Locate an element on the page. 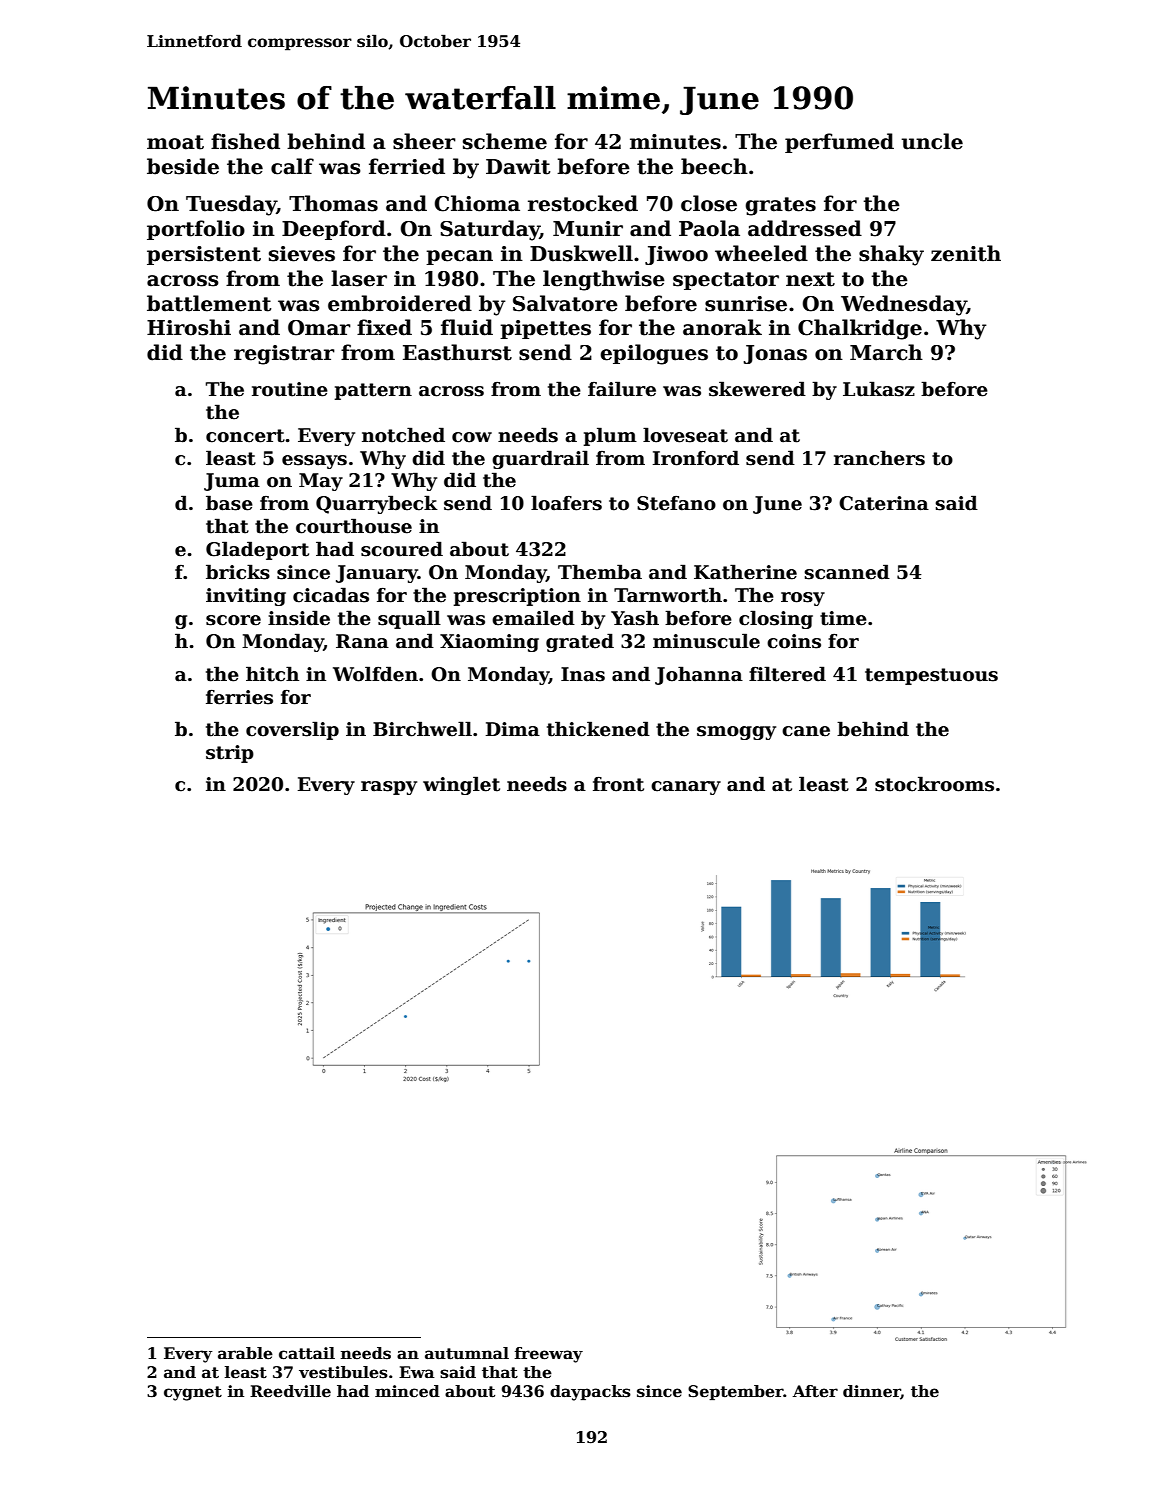  Hiroshi is located at coordinates (189, 327).
